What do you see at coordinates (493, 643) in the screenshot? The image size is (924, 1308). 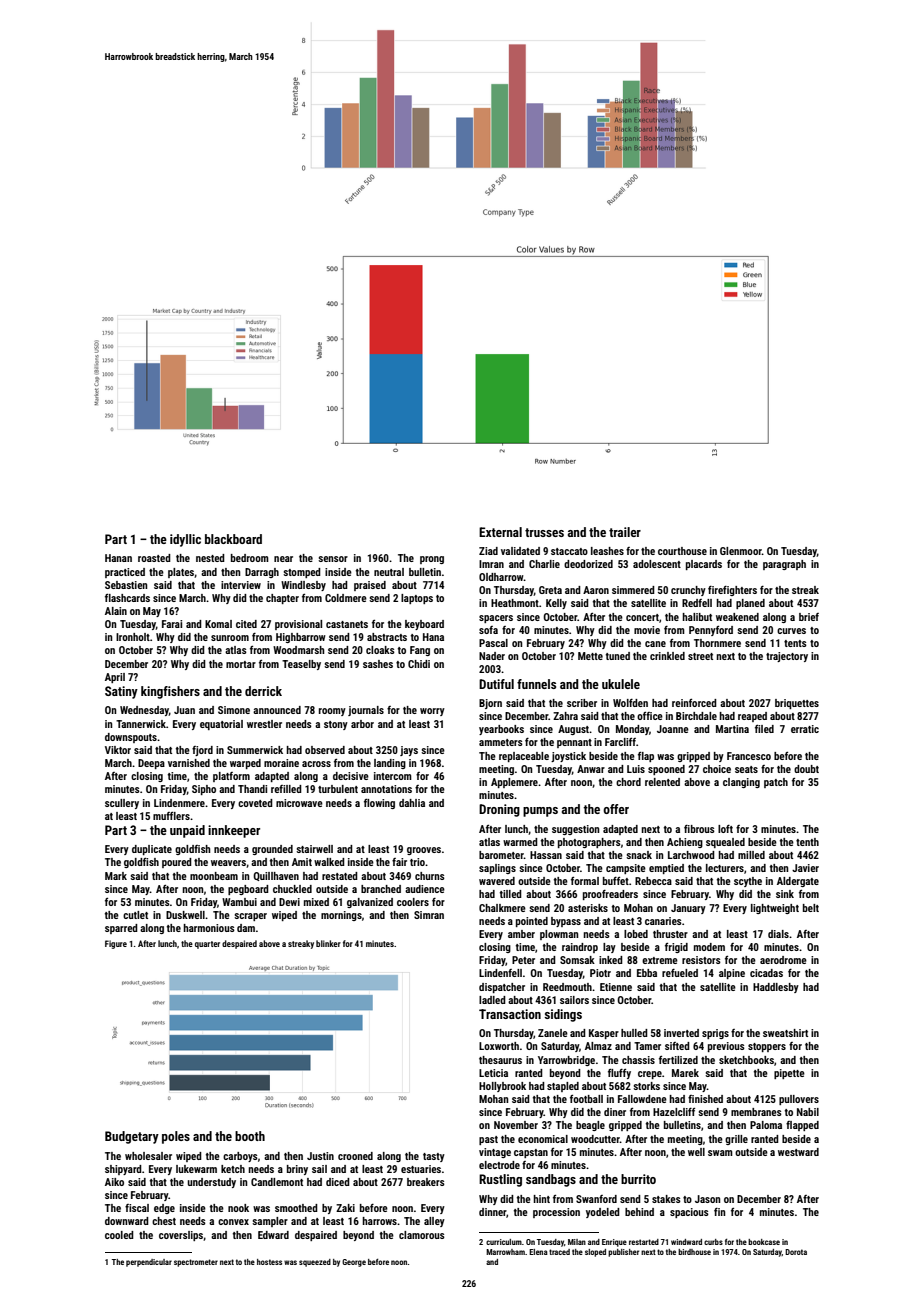 I see `Pascal` at bounding box center [493, 643].
